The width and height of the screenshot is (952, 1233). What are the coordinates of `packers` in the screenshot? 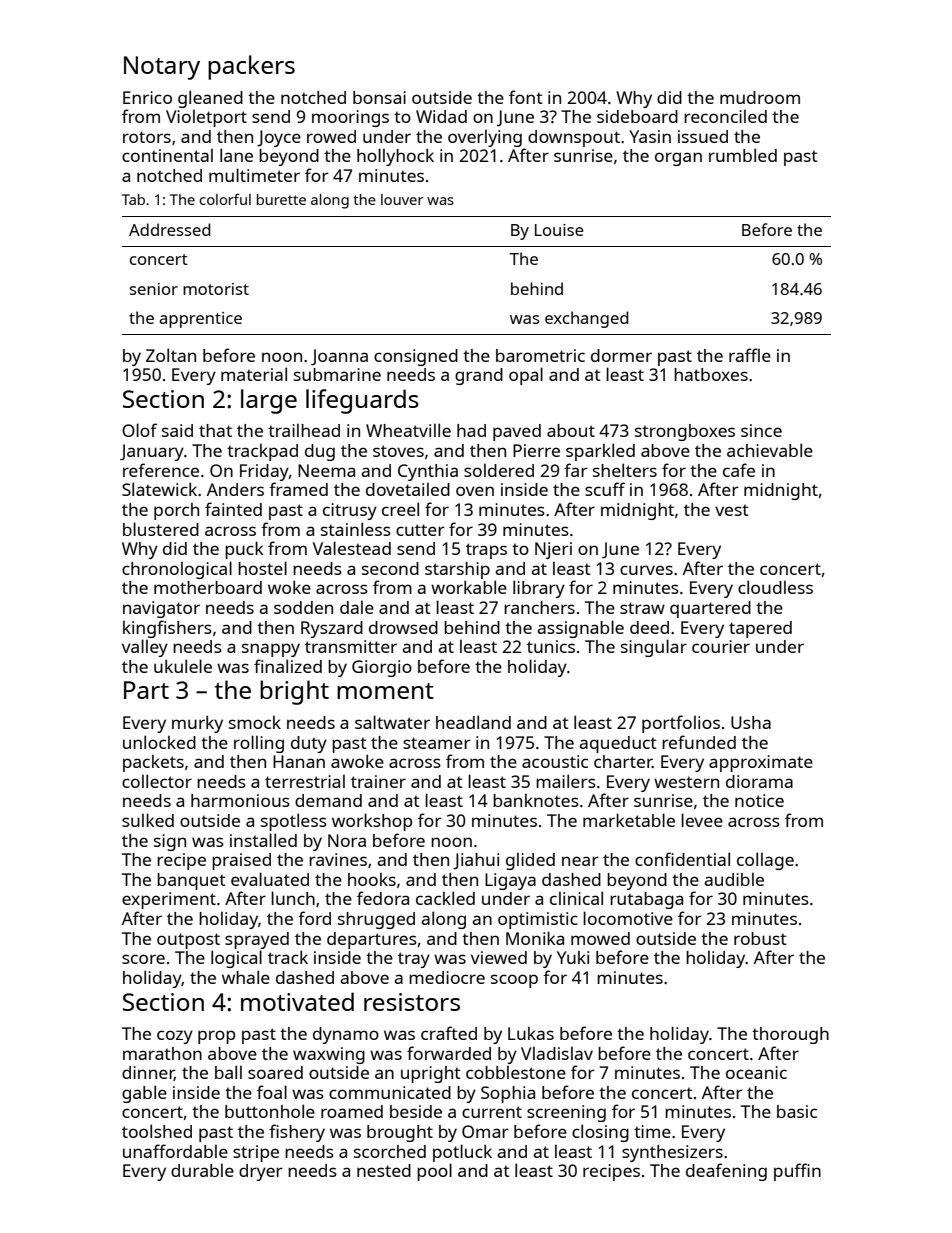 It's located at (251, 67).
